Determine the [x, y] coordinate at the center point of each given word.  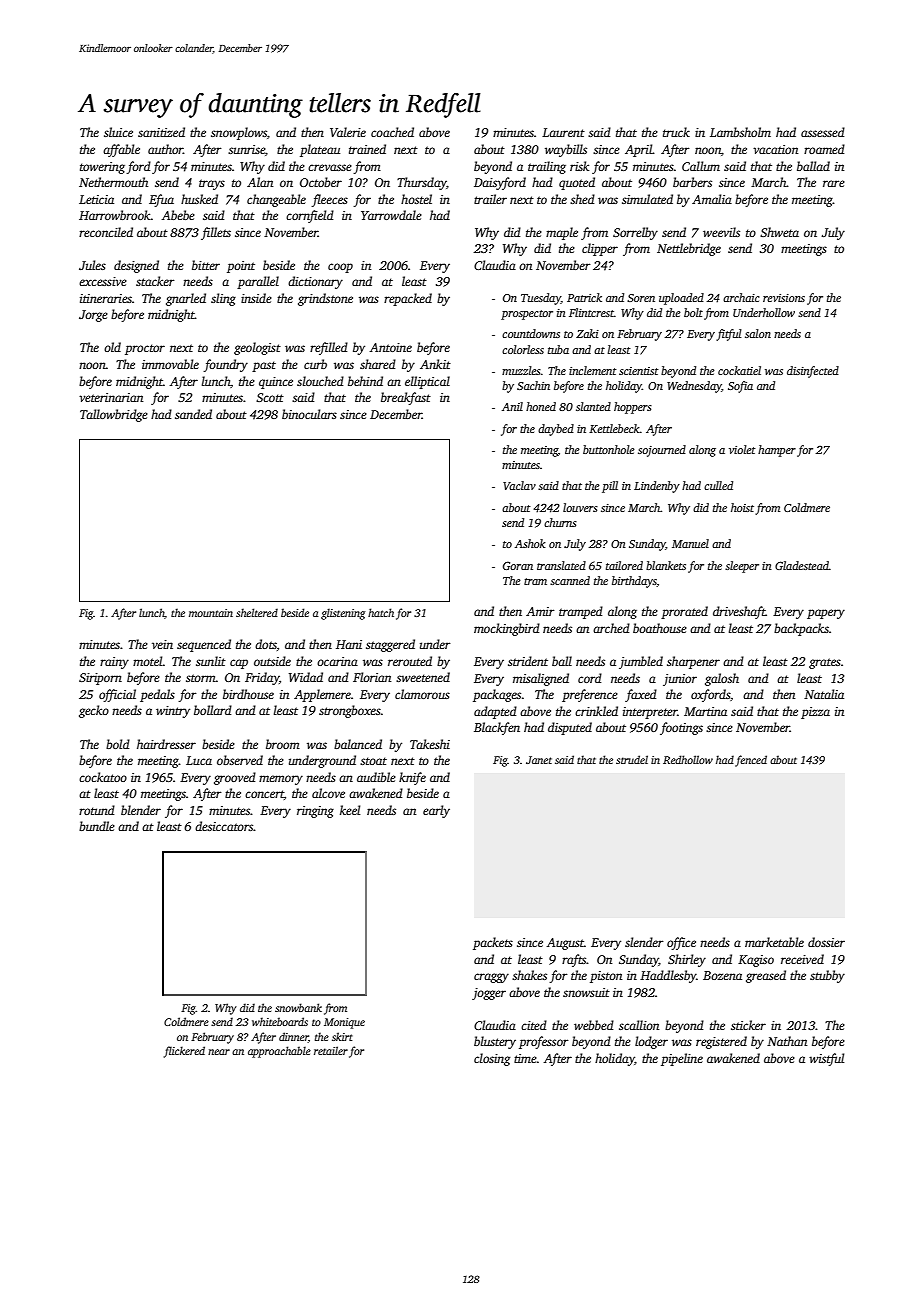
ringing [315, 812]
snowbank [298, 1007]
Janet [539, 760]
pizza [815, 713]
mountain [211, 613]
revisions [784, 298]
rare [834, 183]
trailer [490, 199]
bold [118, 744]
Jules [92, 265]
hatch [381, 612]
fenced [751, 761]
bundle [97, 826]
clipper [600, 249]
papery [826, 614]
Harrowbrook [115, 215]
